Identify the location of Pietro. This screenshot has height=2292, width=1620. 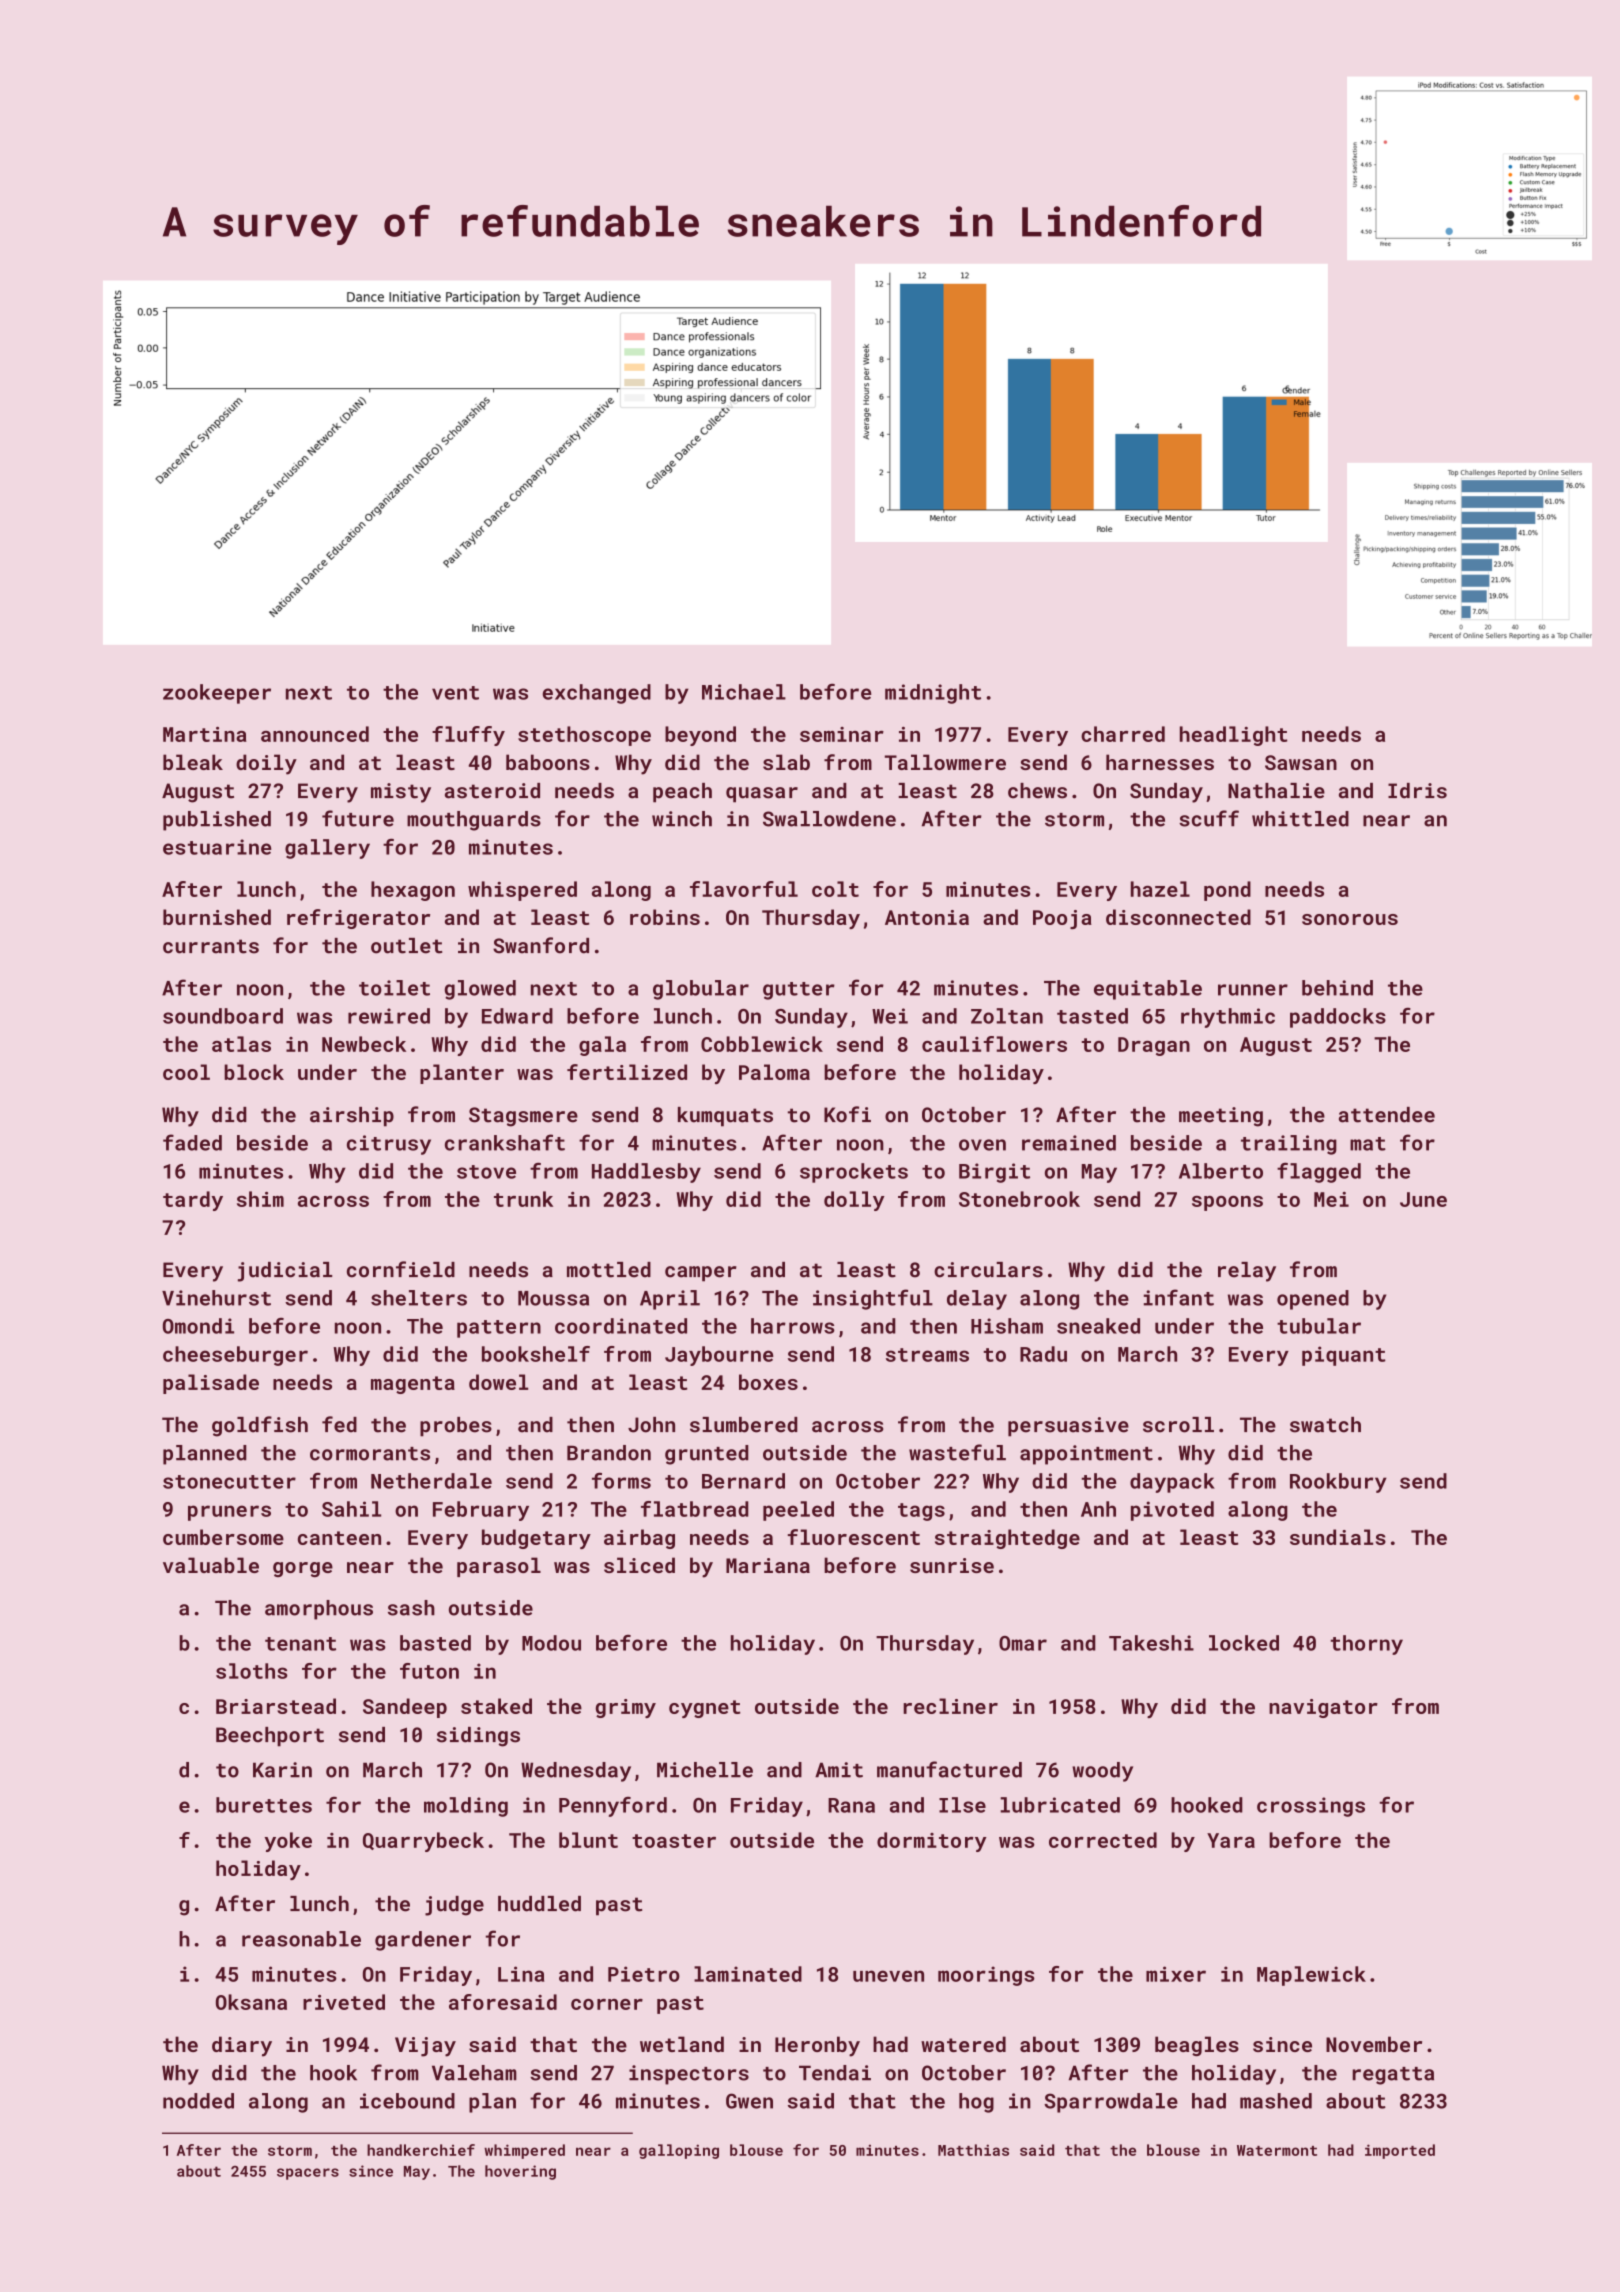
(644, 1974).
